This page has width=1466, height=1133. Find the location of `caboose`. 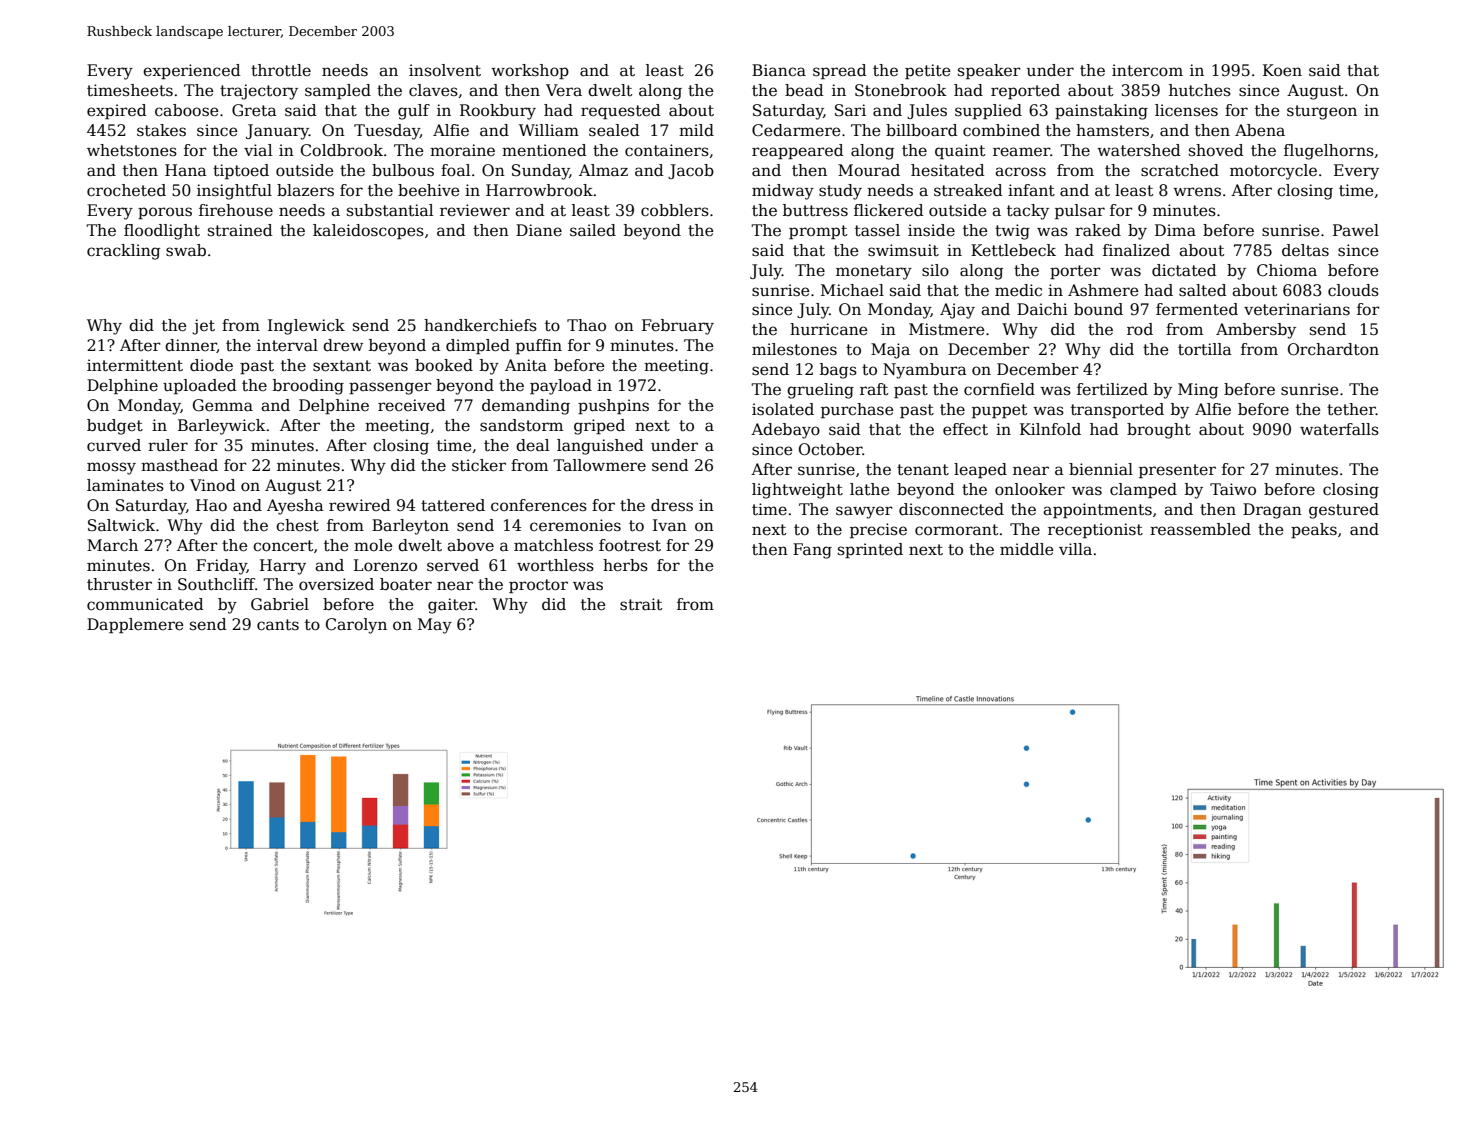

caboose is located at coordinates (187, 110).
